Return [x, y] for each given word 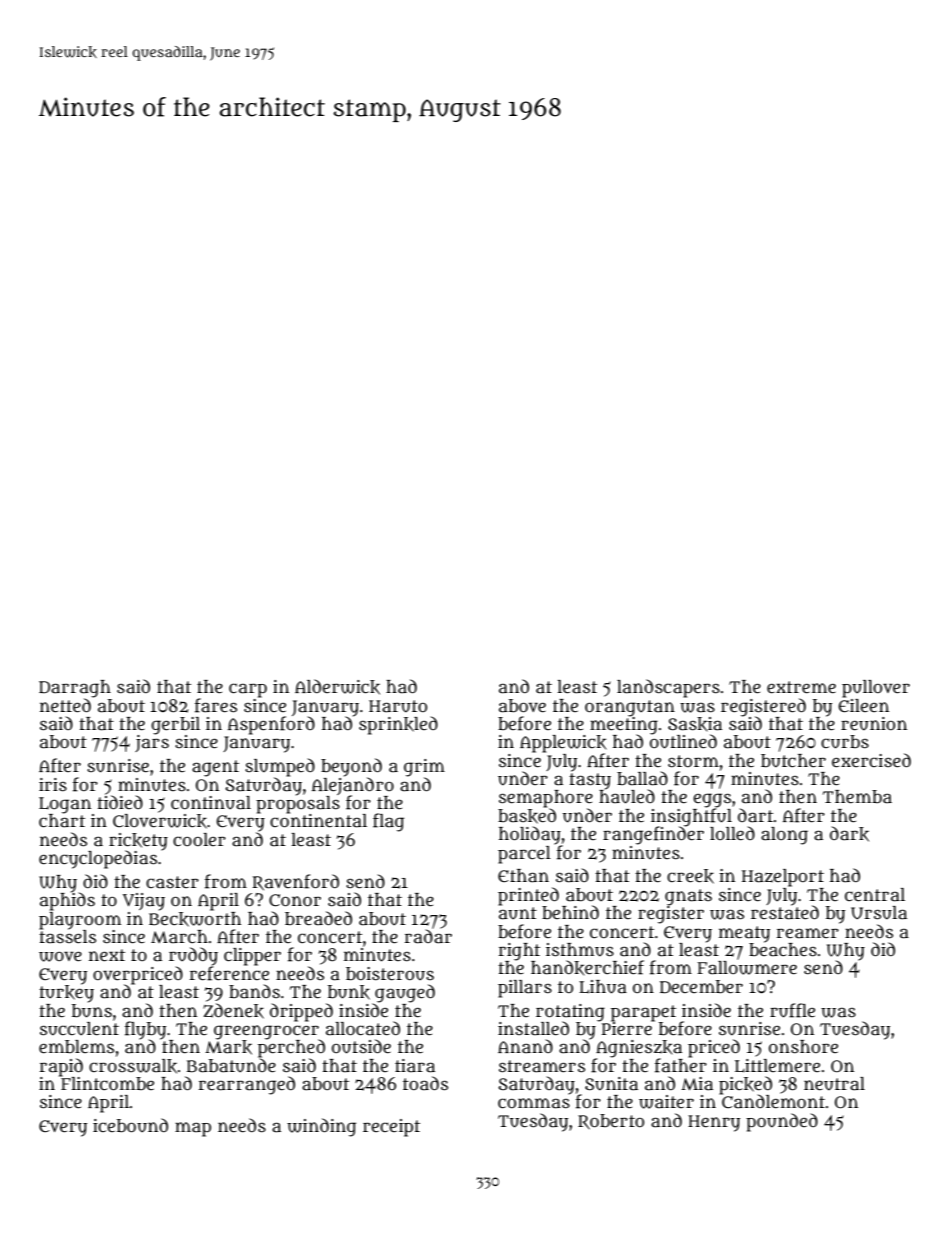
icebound [130, 1125]
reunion [874, 724]
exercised [871, 760]
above [522, 706]
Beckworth [195, 919]
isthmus [580, 950]
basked [527, 816]
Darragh [75, 689]
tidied [120, 802]
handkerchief [587, 968]
